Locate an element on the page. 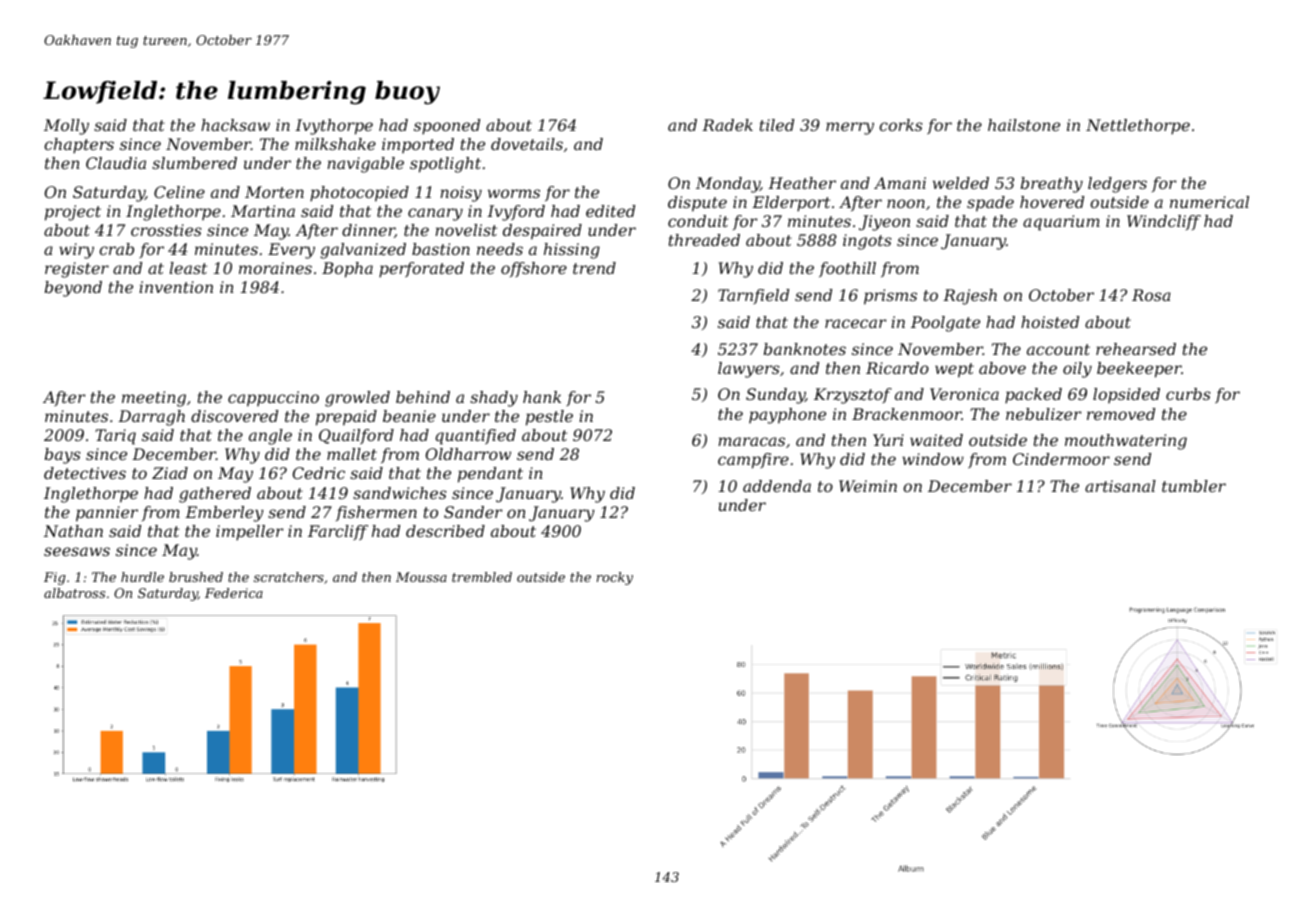 This page has width=1308, height=924. Federica is located at coordinates (234, 593).
